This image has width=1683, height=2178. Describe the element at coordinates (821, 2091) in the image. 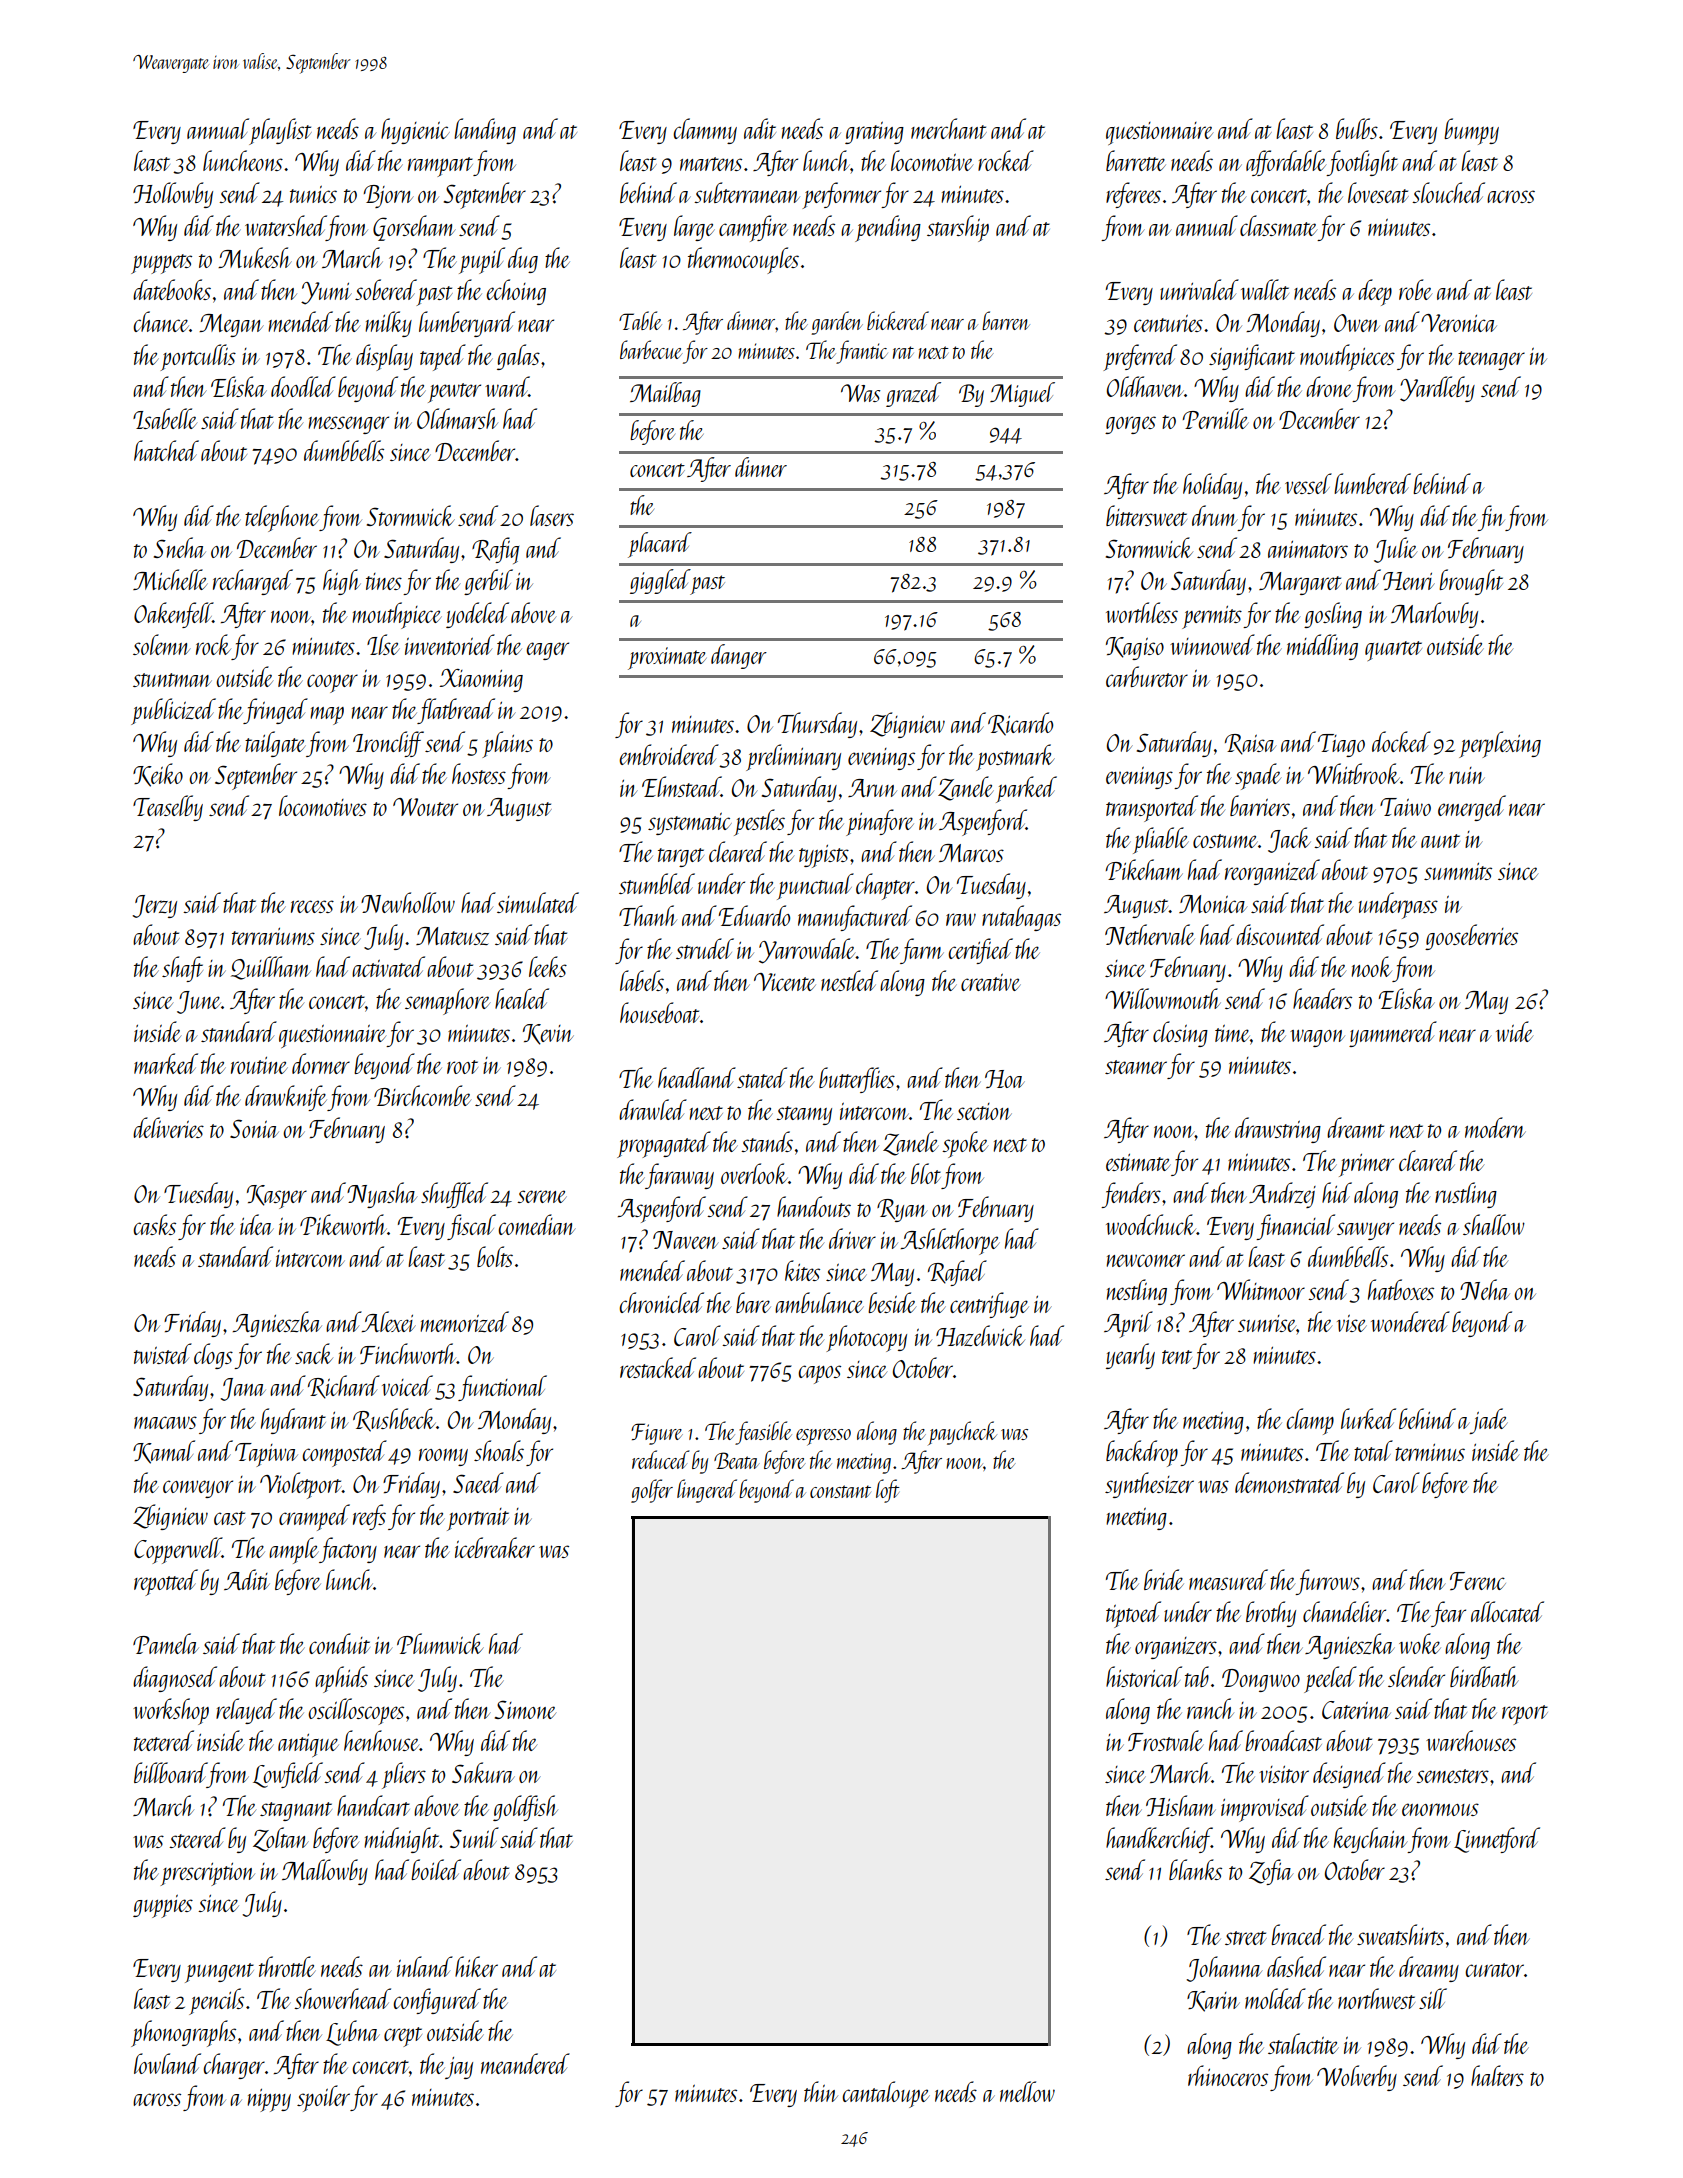

I see `thin` at that location.
